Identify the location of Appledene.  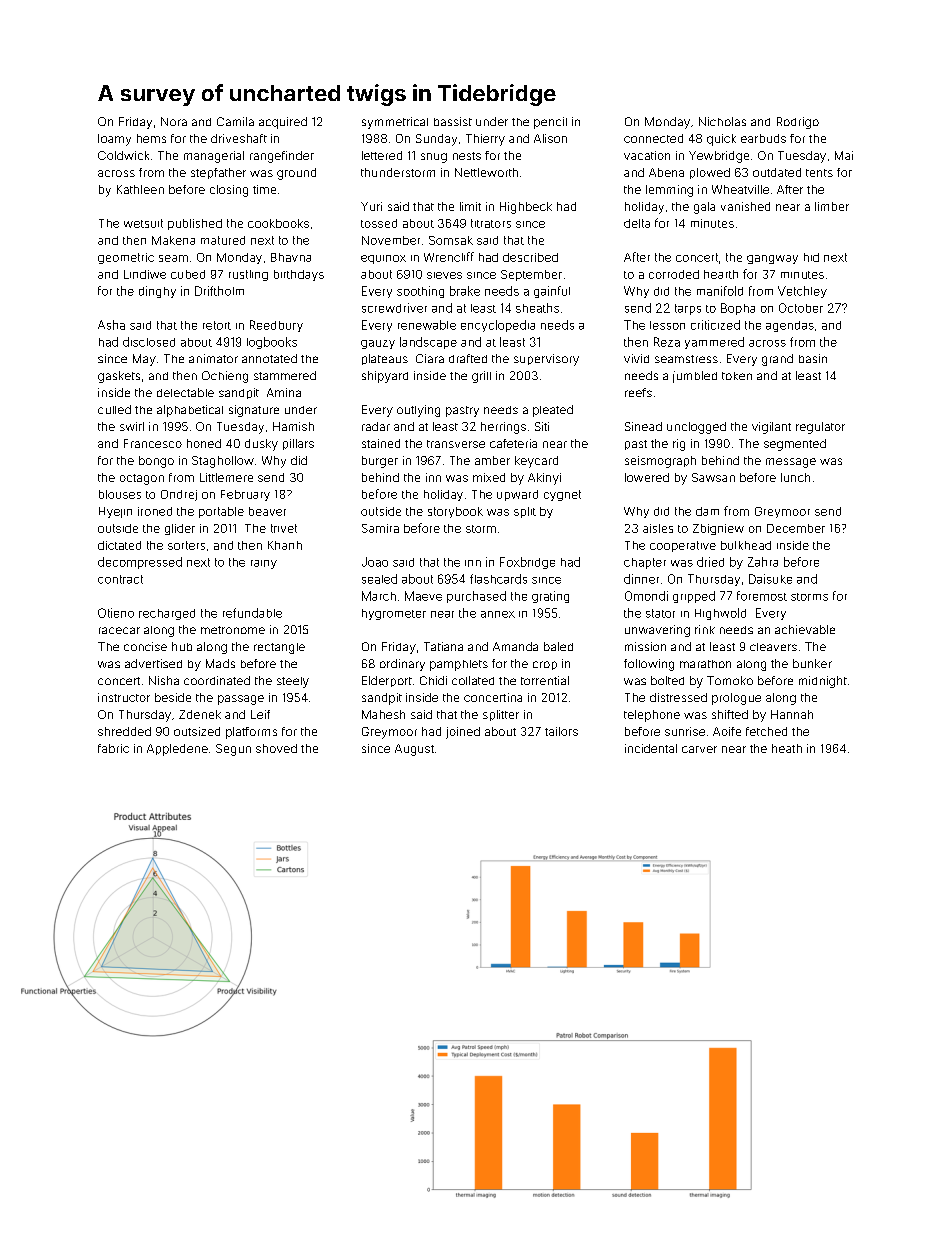
(177, 750).
